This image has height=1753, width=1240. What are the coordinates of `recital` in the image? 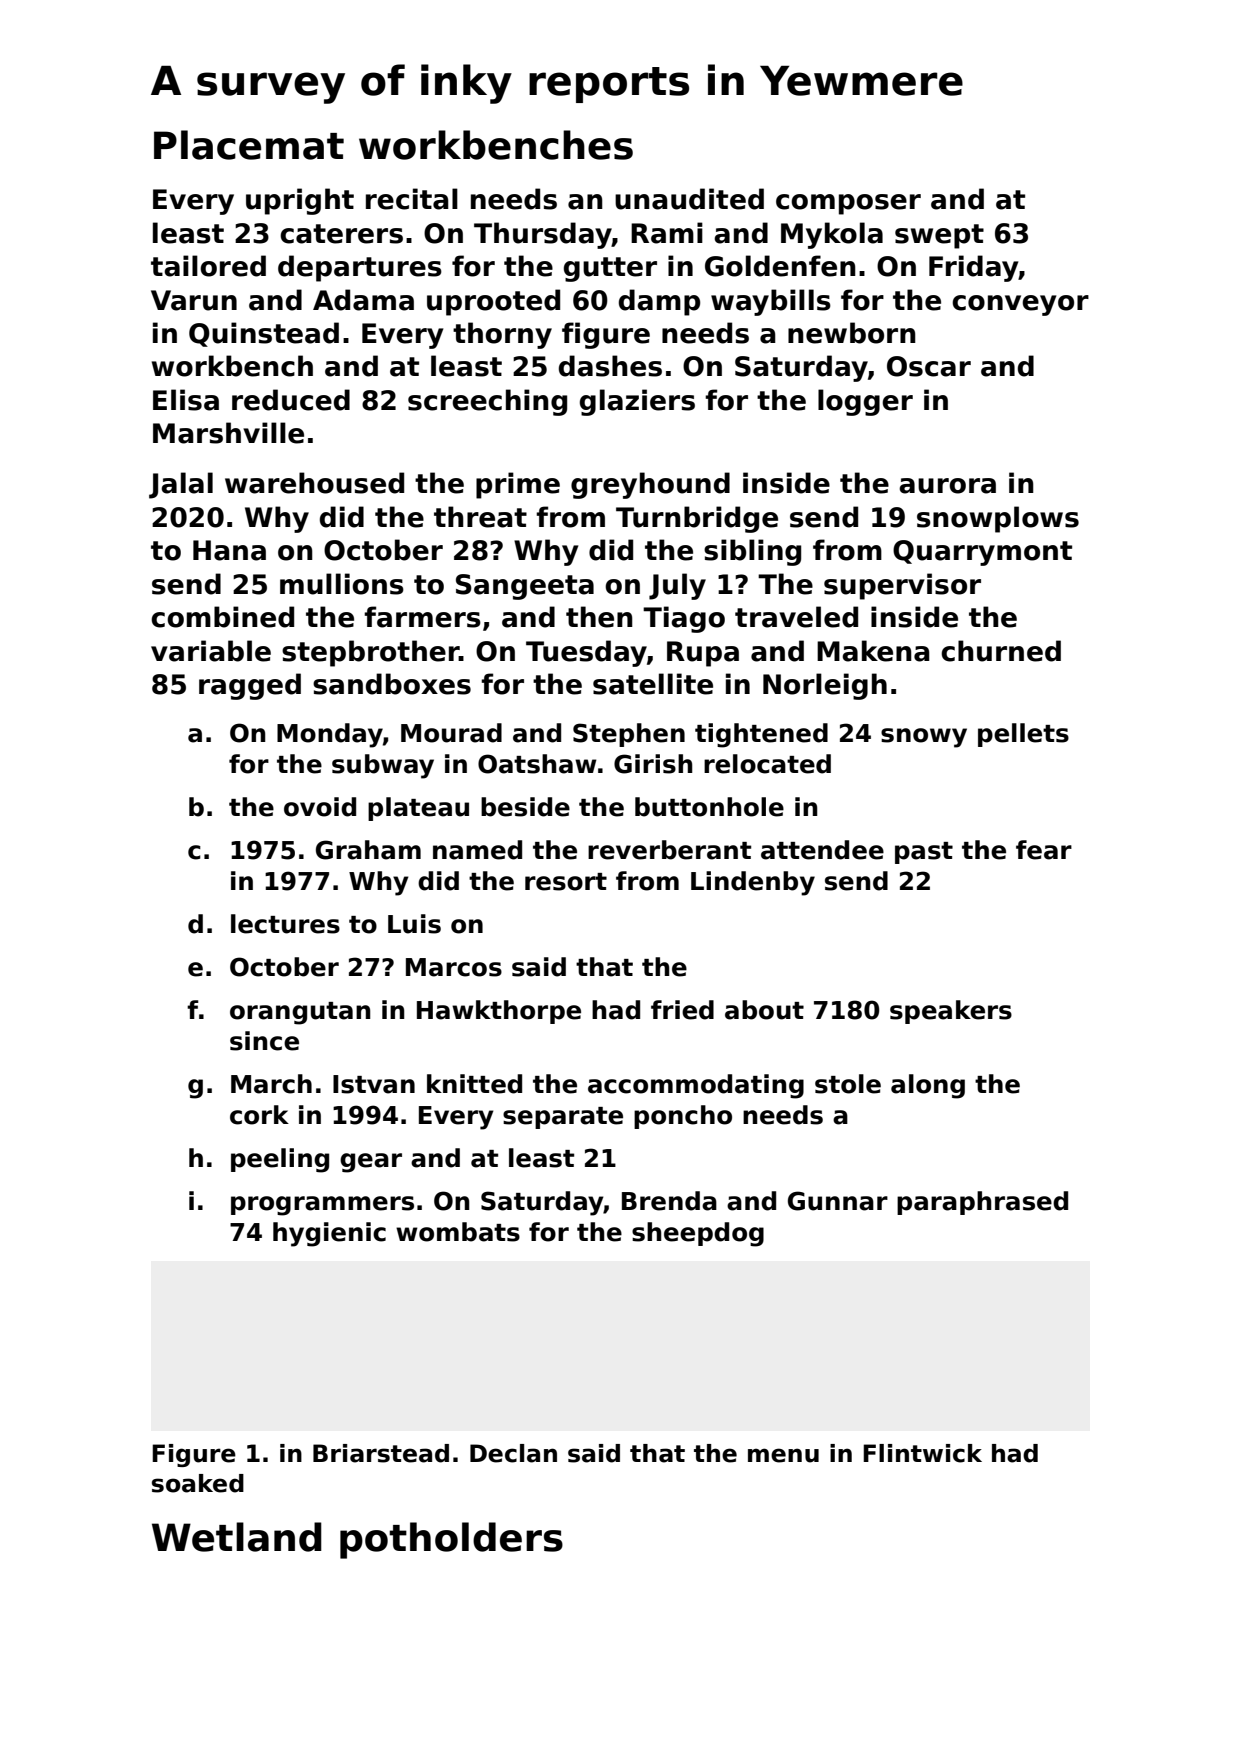 It's located at (412, 199).
